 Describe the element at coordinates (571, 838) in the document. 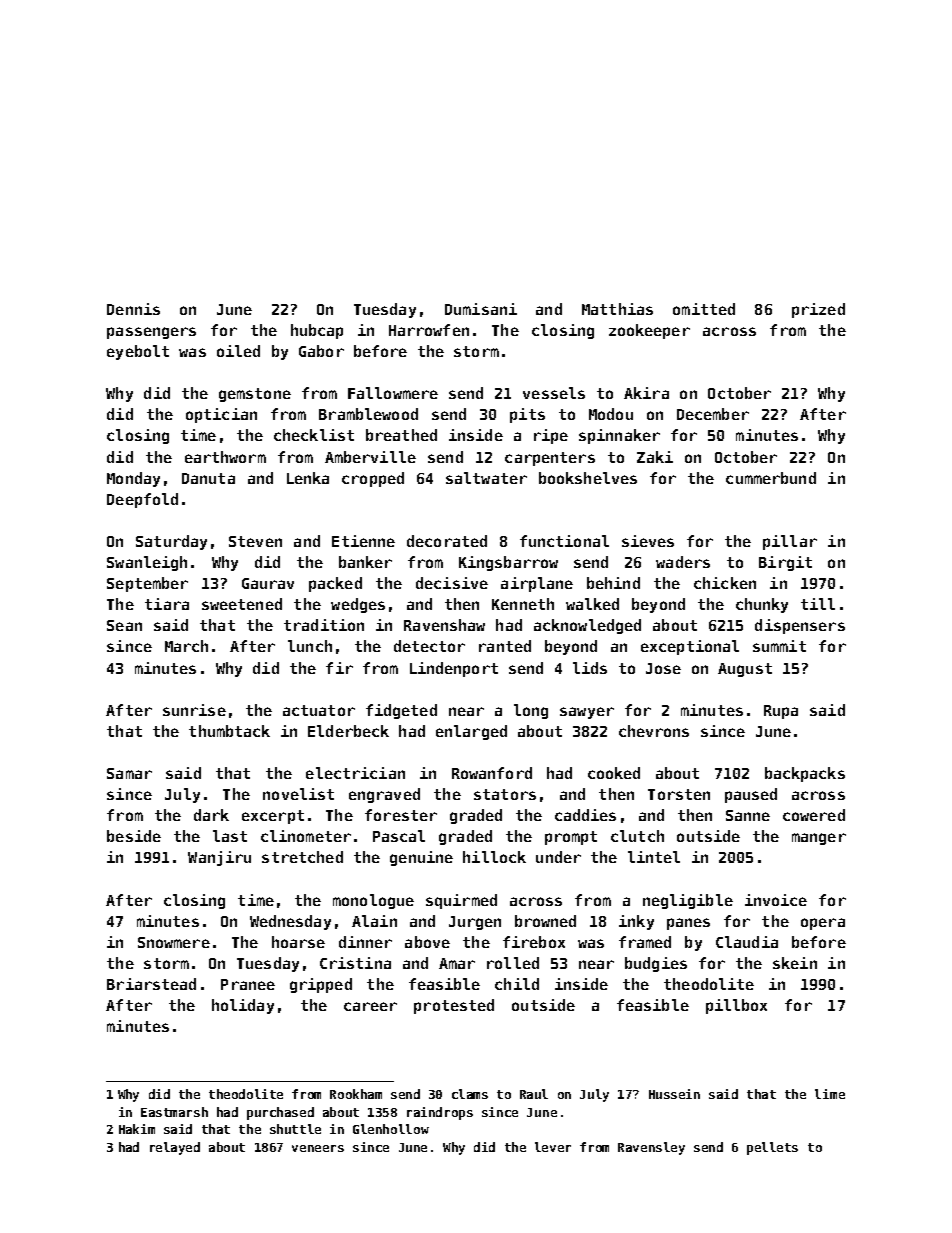

I see `prompt` at that location.
